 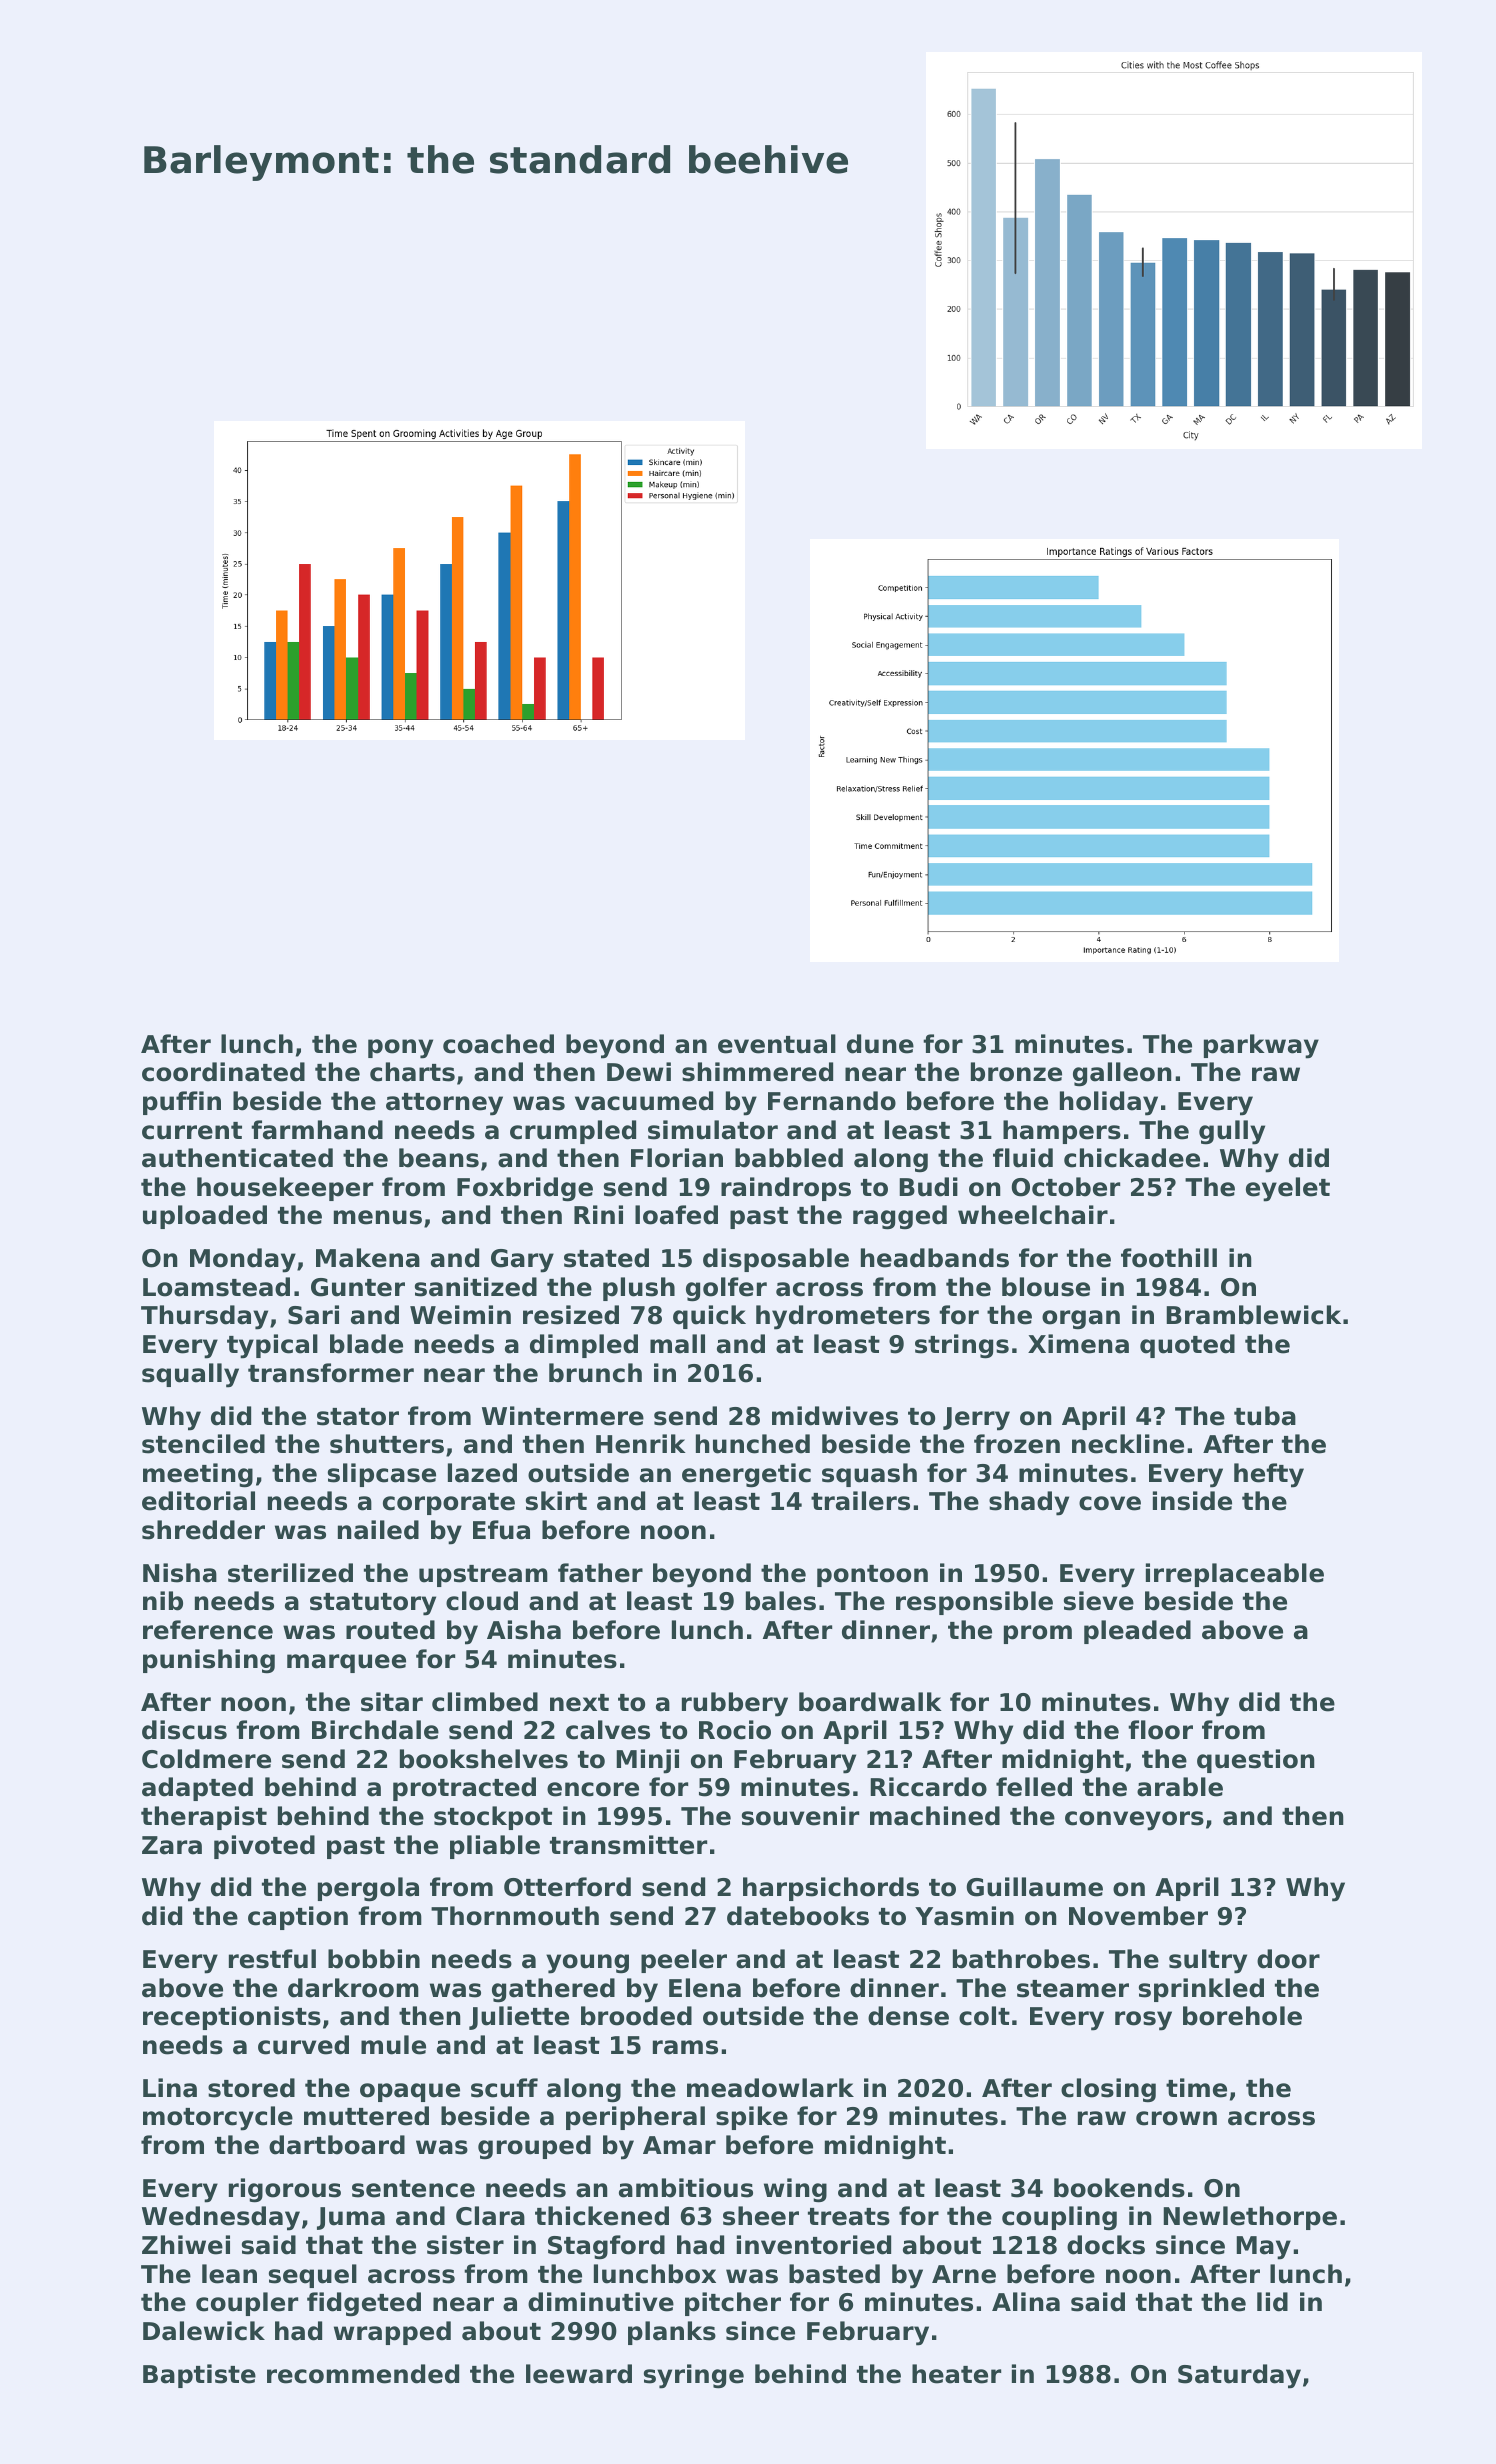 I want to click on holiday, so click(x=1109, y=1103).
